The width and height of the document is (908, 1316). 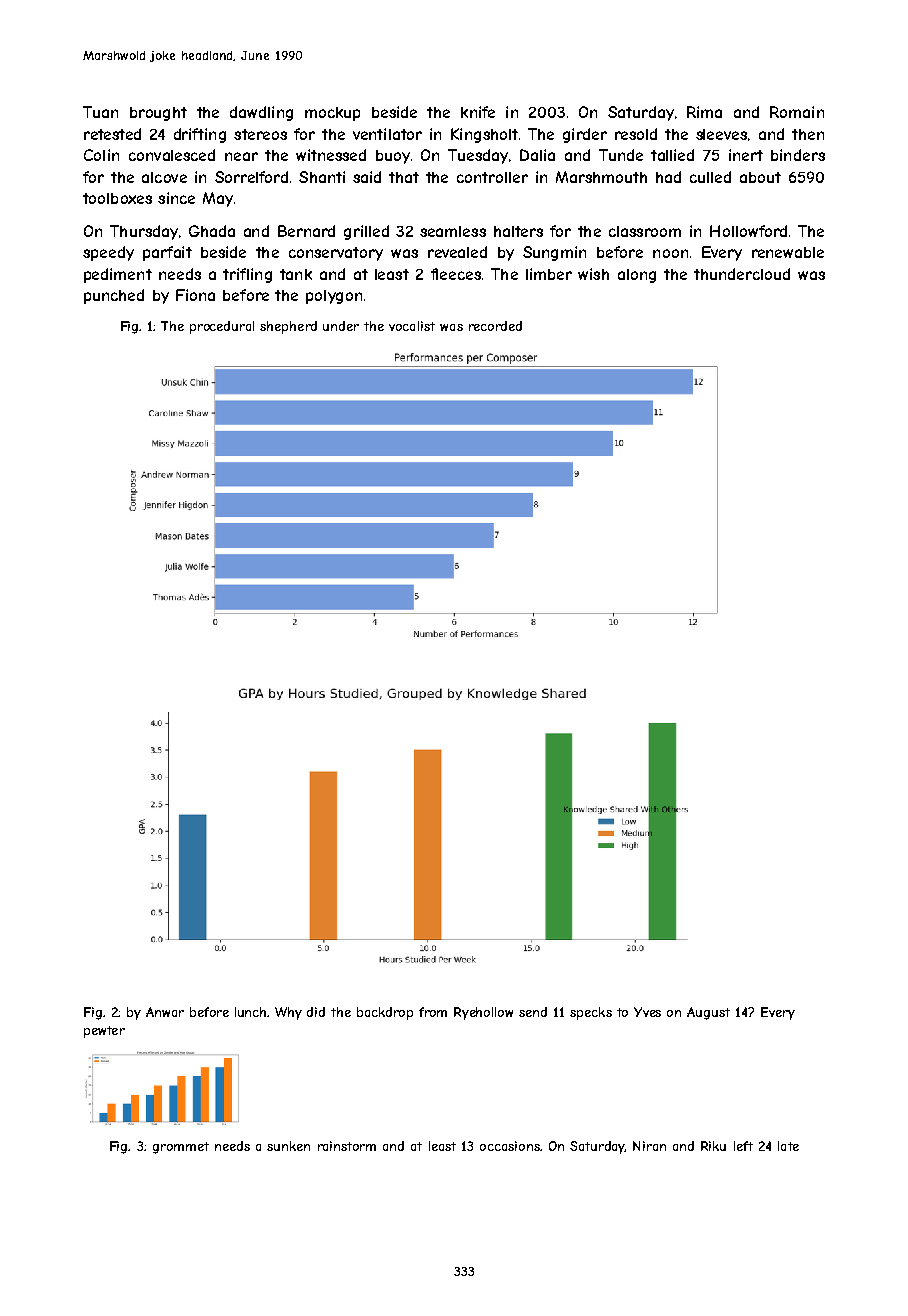 I want to click on fleeces, so click(x=456, y=274).
